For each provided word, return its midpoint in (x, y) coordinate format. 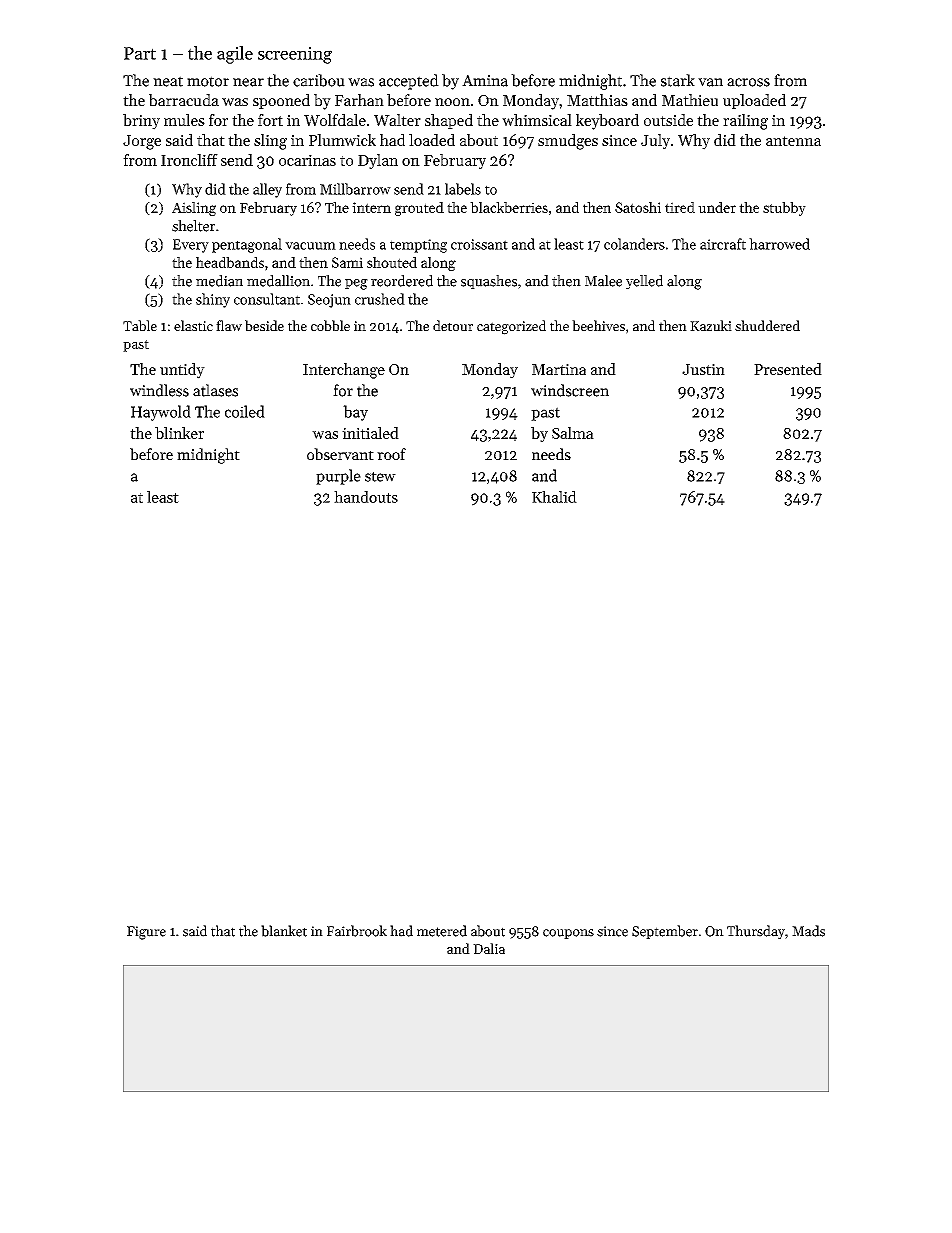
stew (380, 476)
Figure (146, 933)
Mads (808, 931)
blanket (284, 931)
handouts (366, 497)
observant (340, 454)
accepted (409, 82)
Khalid (554, 497)
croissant (479, 244)
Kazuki (711, 325)
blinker (179, 433)
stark (678, 80)
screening (295, 55)
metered (442, 931)
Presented (788, 369)
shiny (213, 300)
